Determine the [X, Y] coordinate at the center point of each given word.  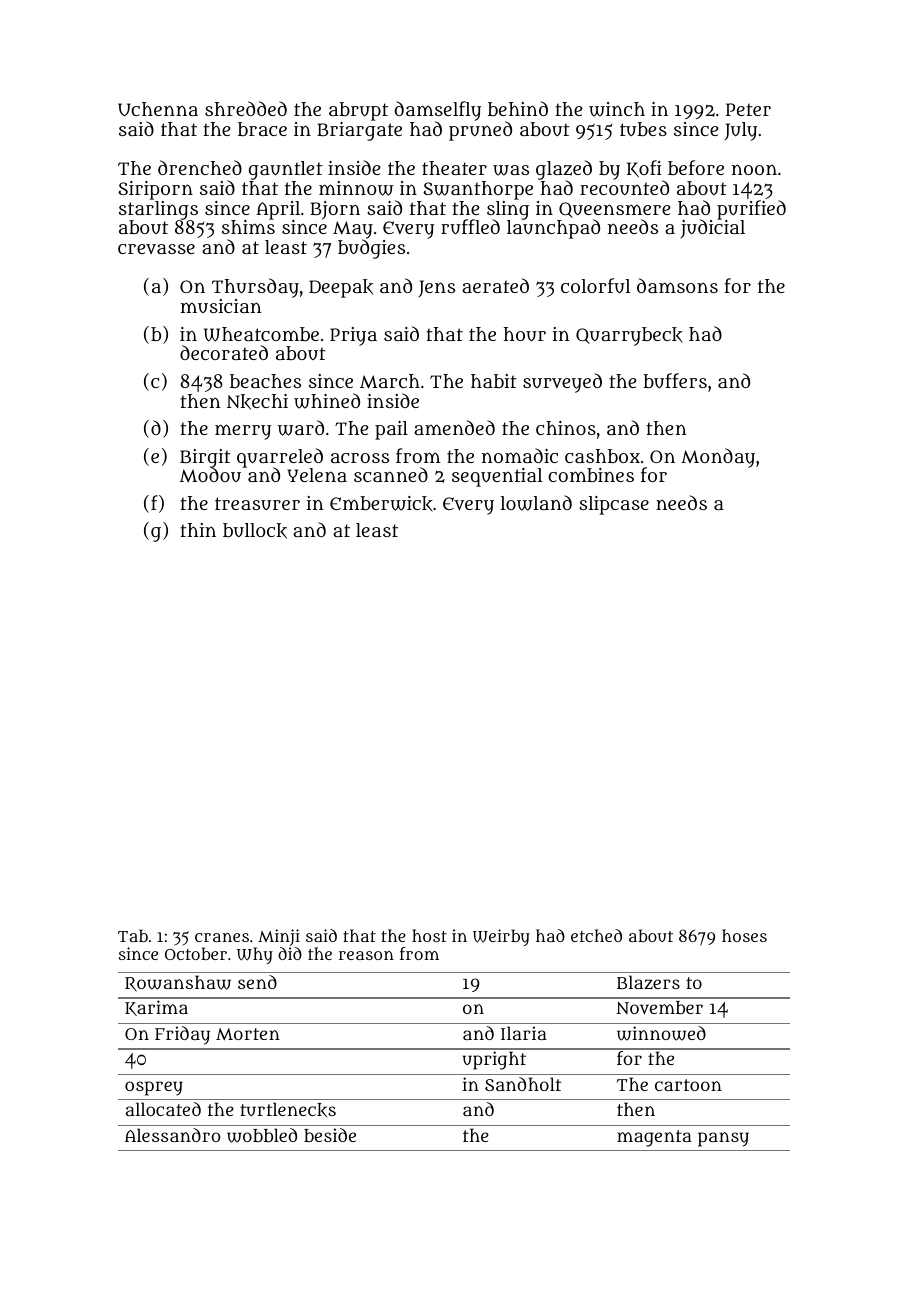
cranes [222, 937]
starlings [158, 210]
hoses [744, 935]
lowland [536, 503]
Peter [748, 109]
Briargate [359, 131]
